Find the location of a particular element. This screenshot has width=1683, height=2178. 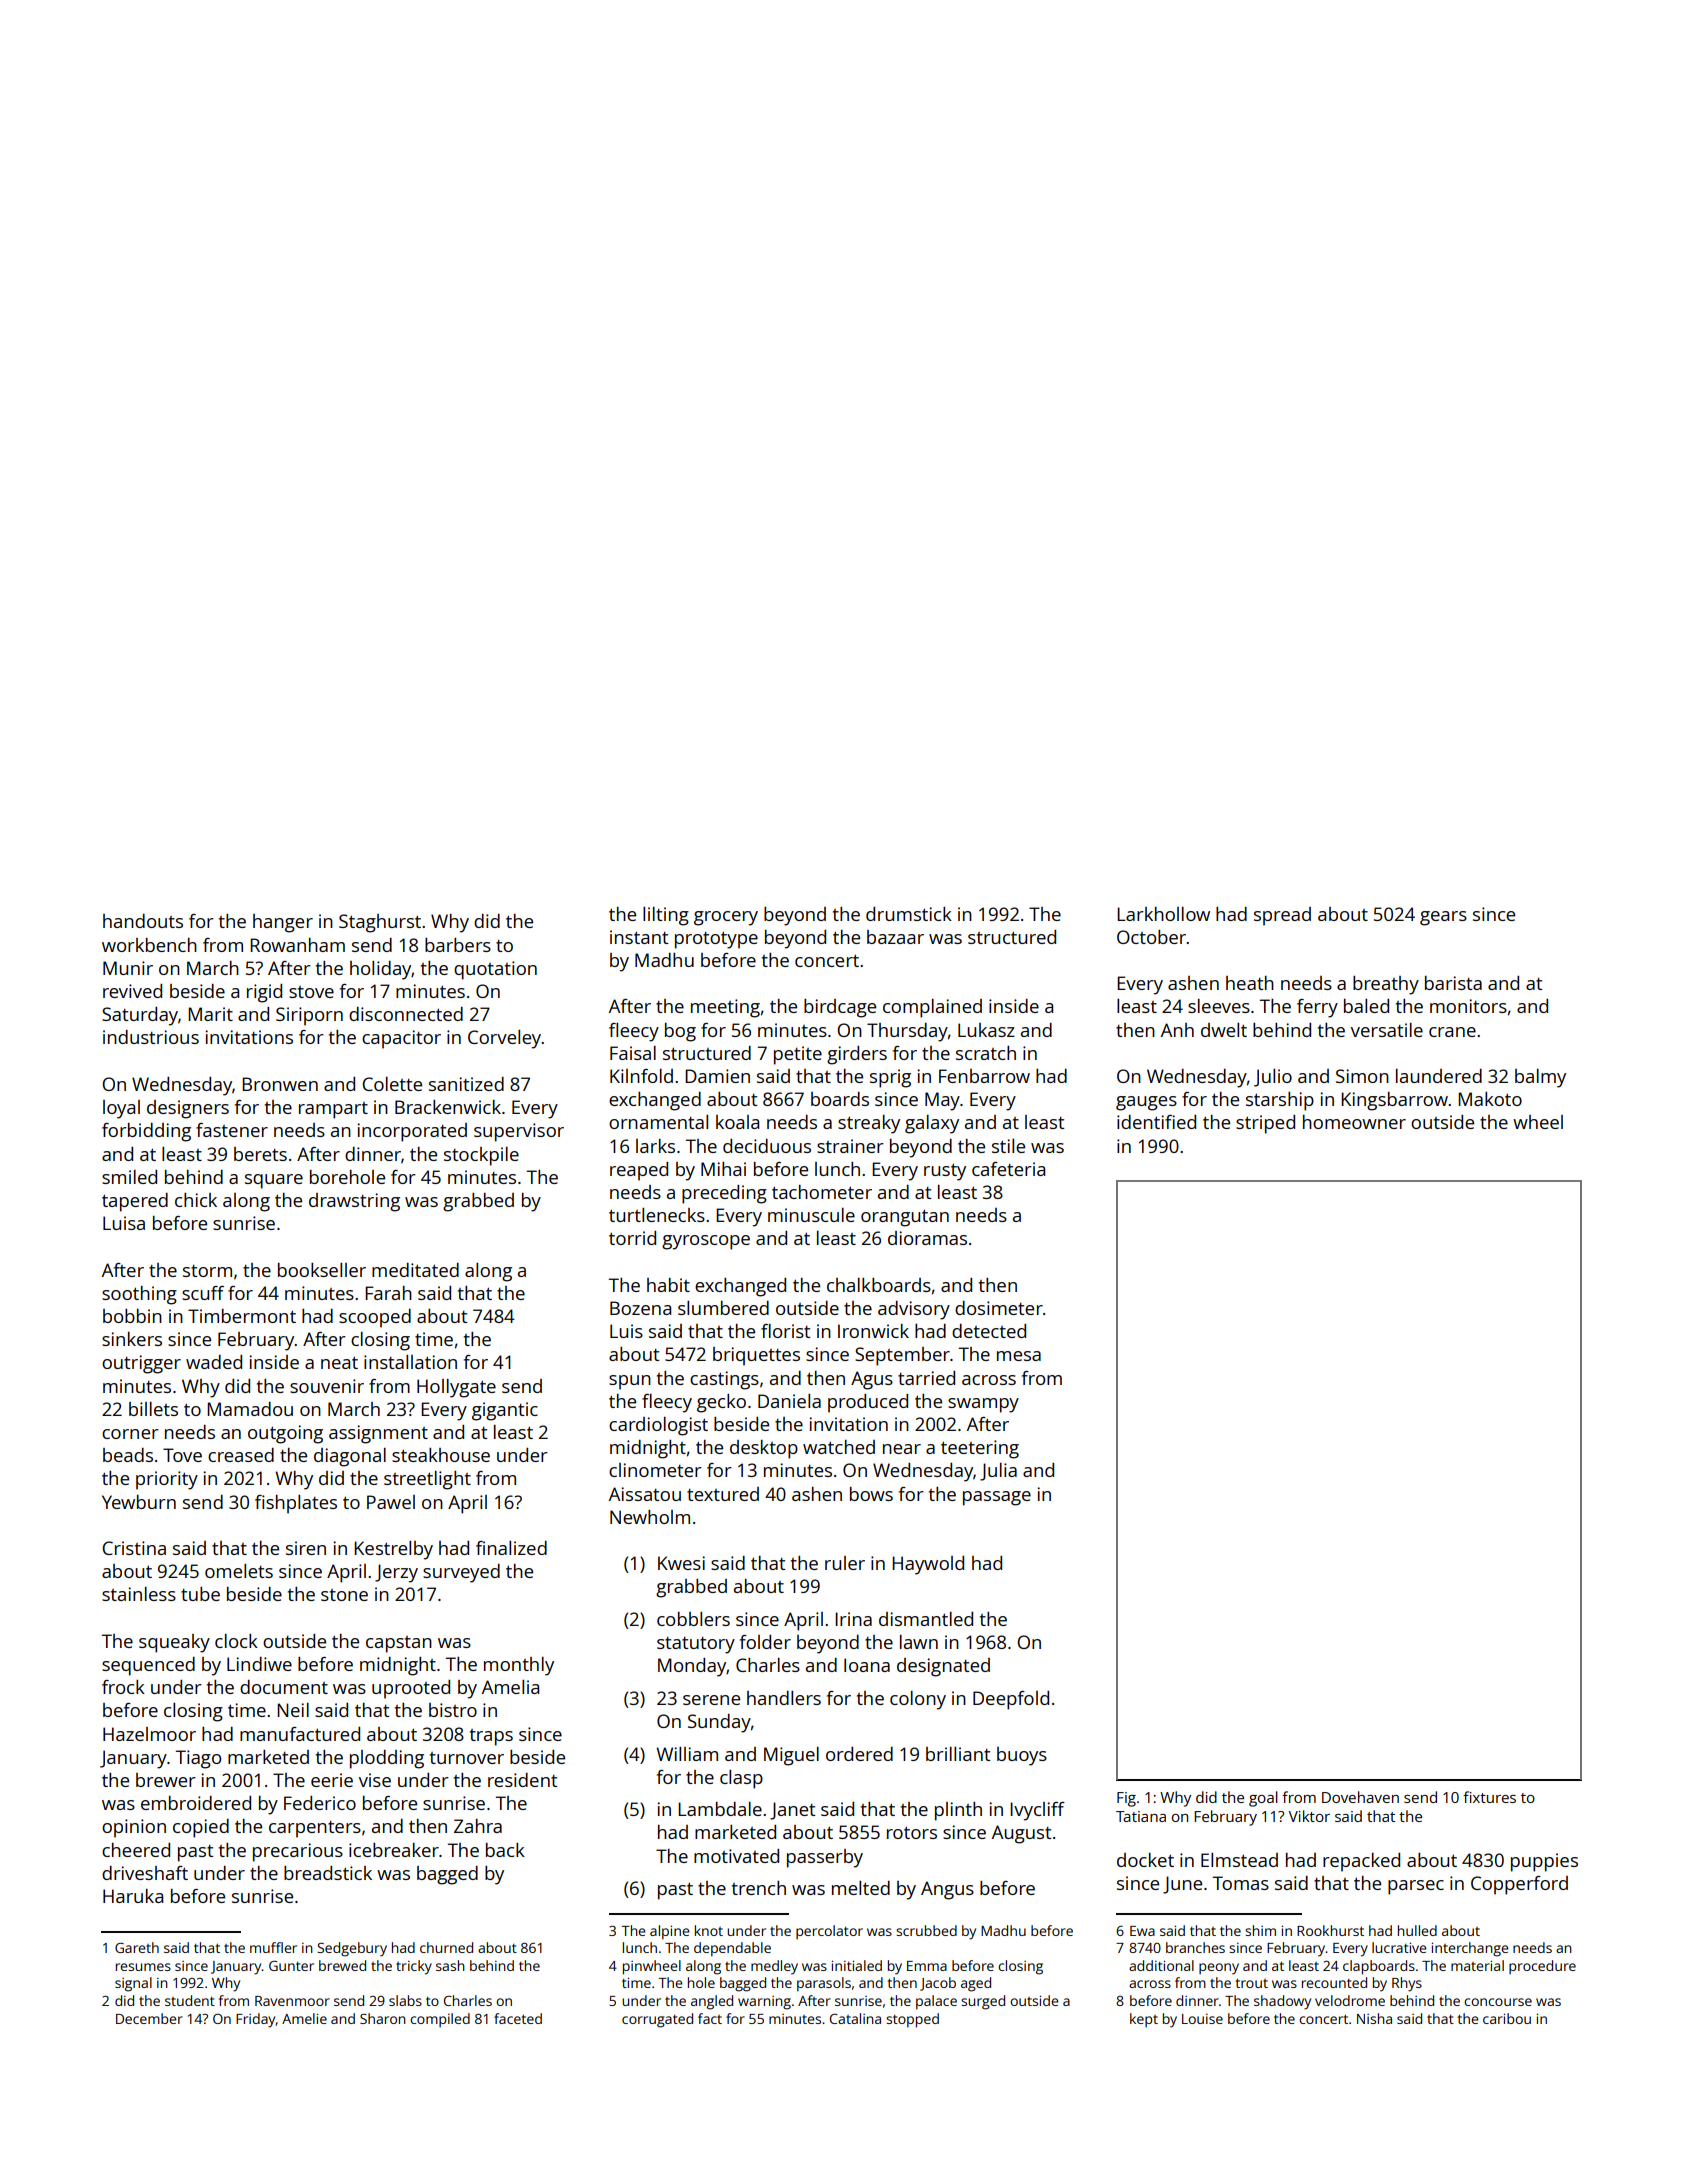

grocery is located at coordinates (726, 918).
